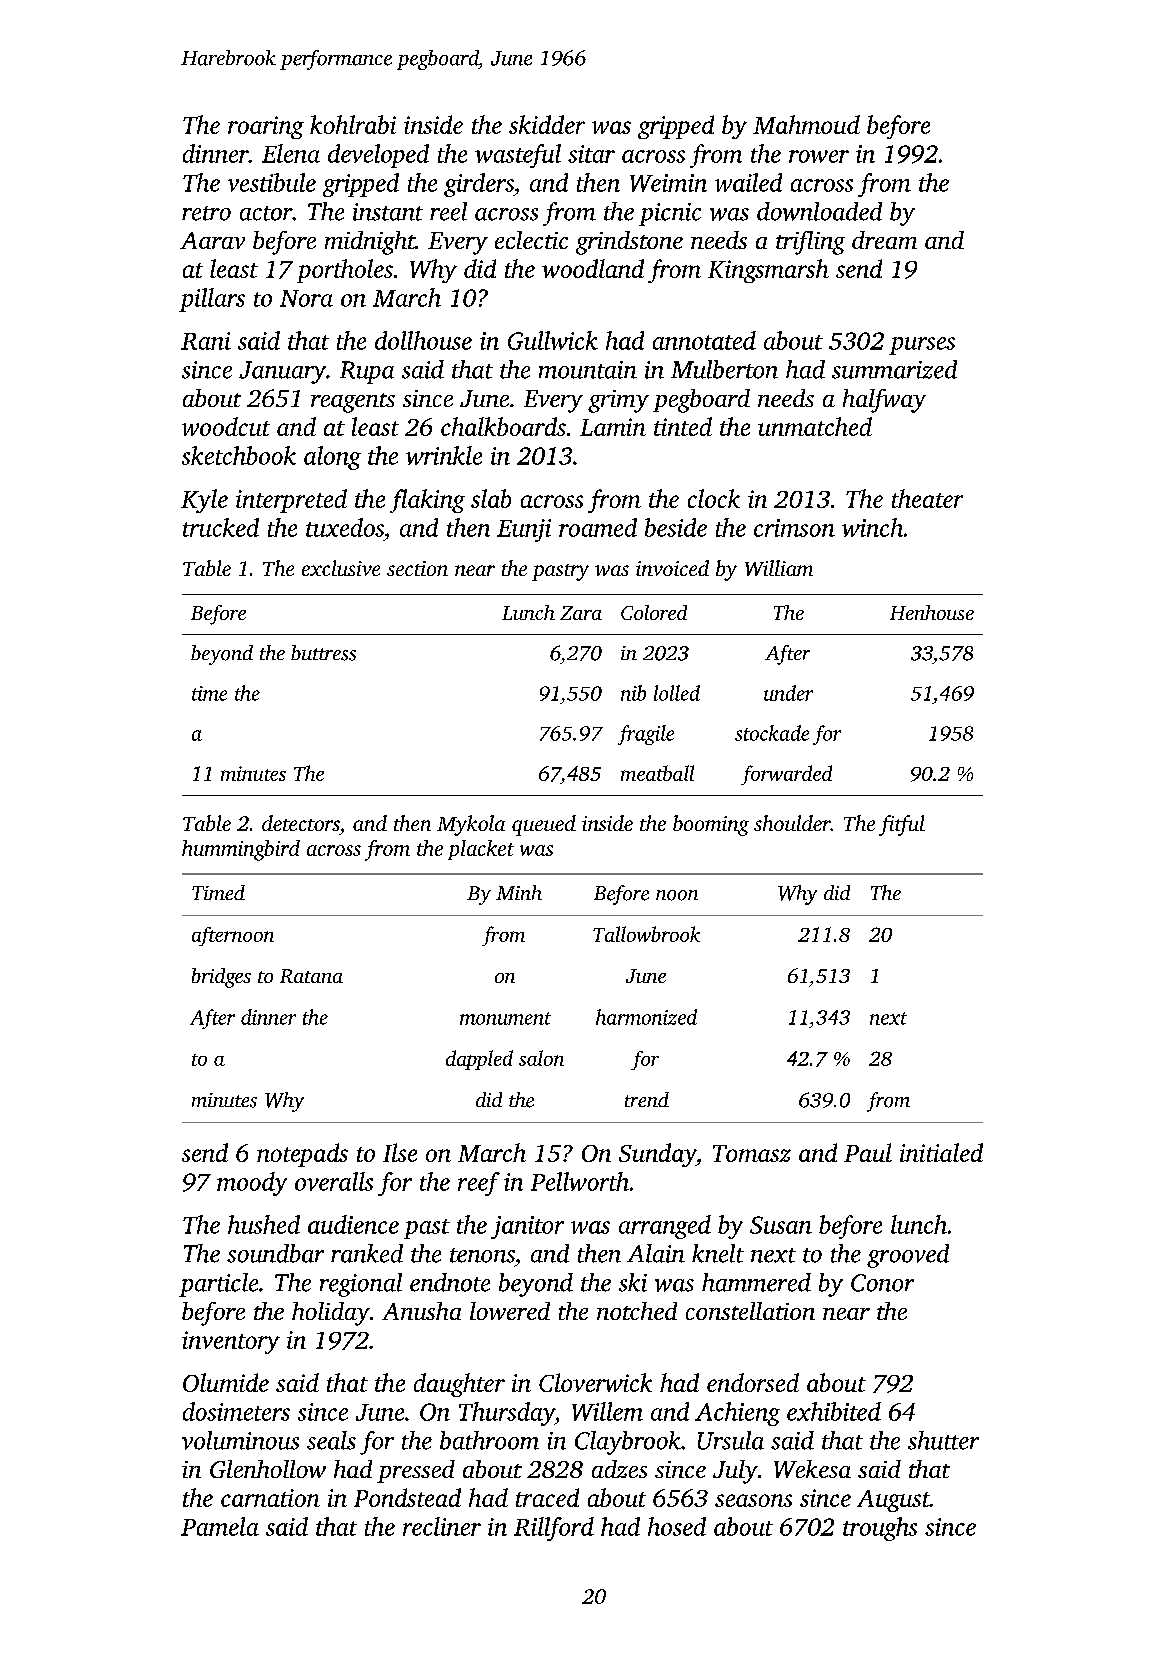 Image resolution: width=1165 pixels, height=1654 pixels. Describe the element at coordinates (768, 271) in the screenshot. I see `Kingsmarsh` at that location.
